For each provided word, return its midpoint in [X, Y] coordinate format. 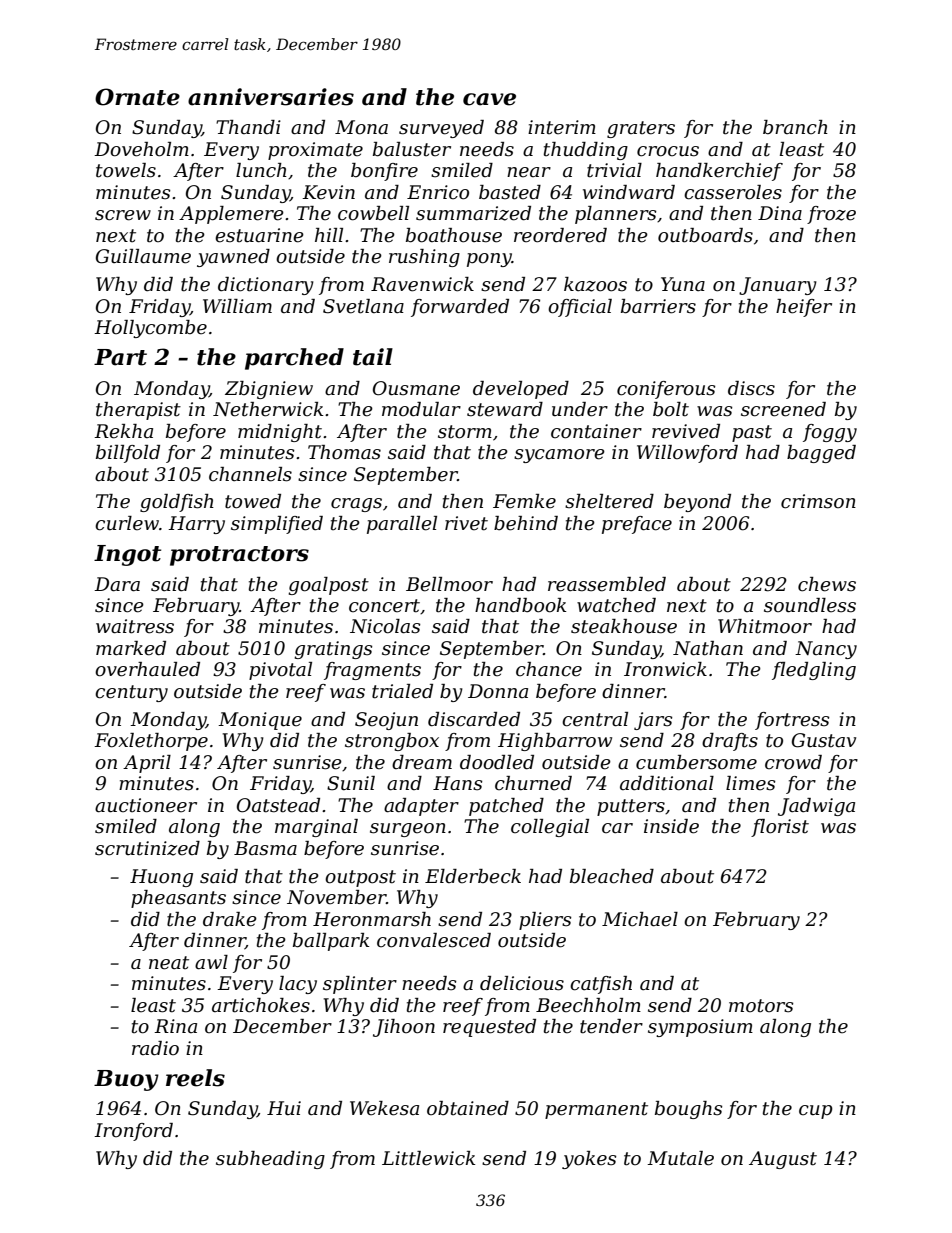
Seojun [386, 721]
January [778, 286]
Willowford [687, 454]
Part [120, 357]
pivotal [280, 671]
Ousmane [416, 388]
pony [489, 260]
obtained [468, 1108]
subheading [270, 1160]
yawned [233, 258]
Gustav [824, 740]
